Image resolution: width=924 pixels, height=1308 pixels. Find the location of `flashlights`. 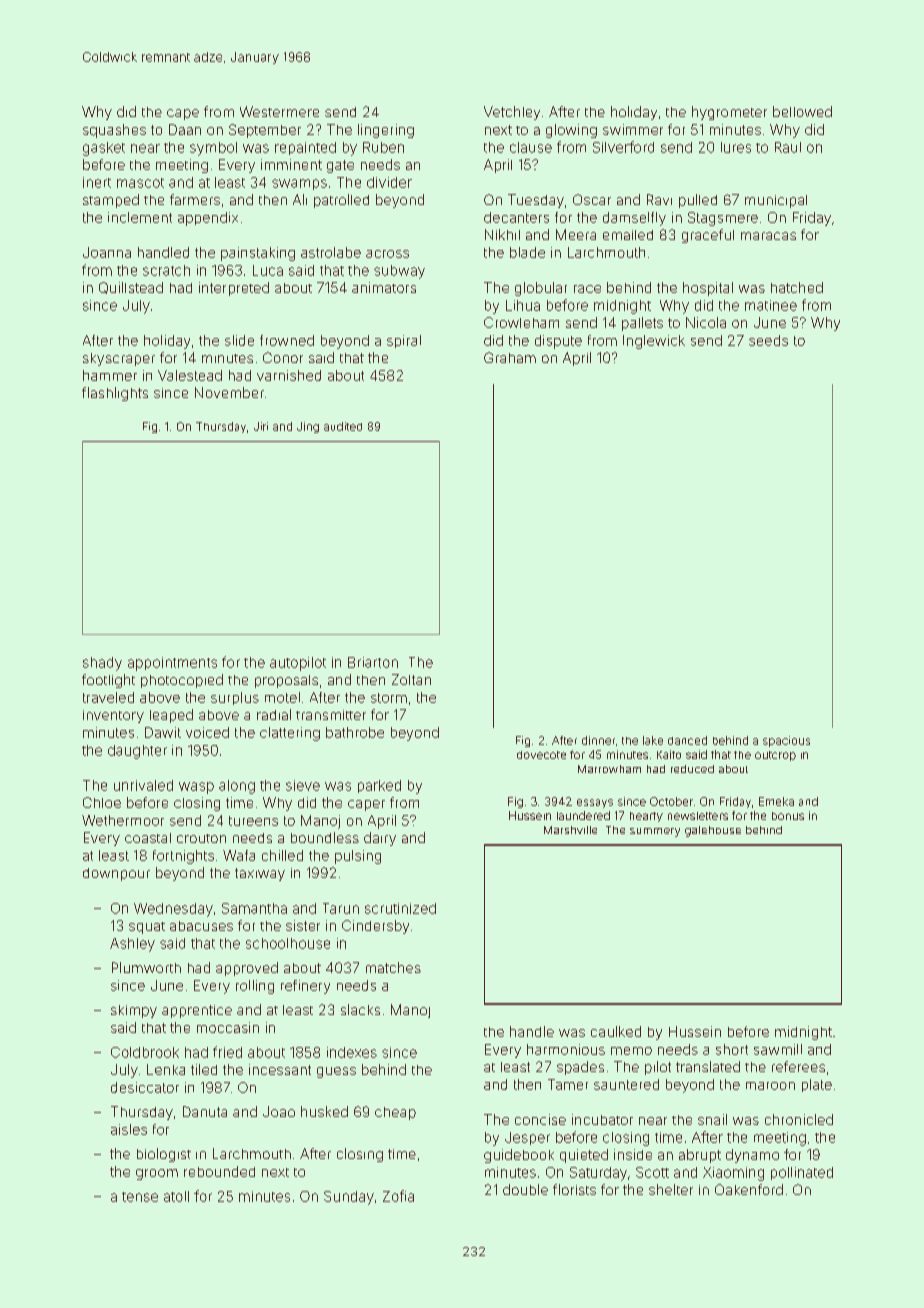

flashlights is located at coordinates (115, 394).
